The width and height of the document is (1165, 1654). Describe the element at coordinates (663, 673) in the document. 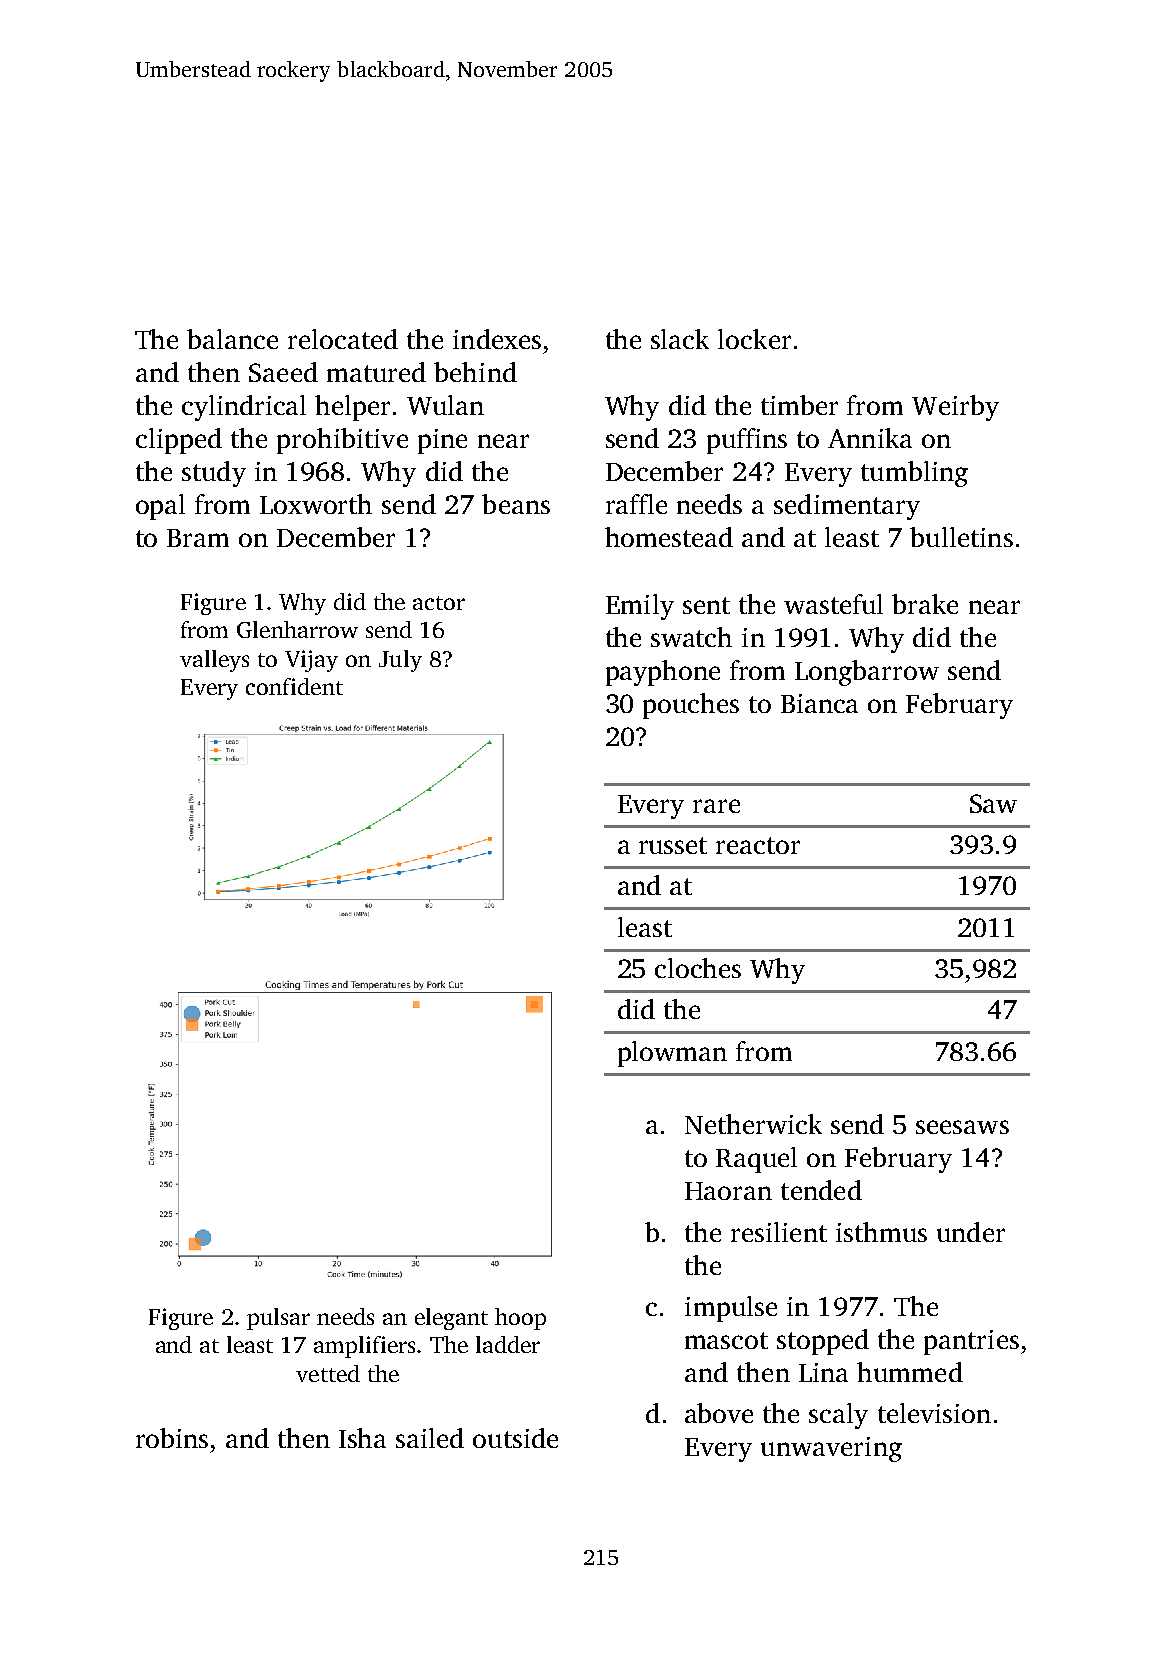

I see `payphone` at that location.
